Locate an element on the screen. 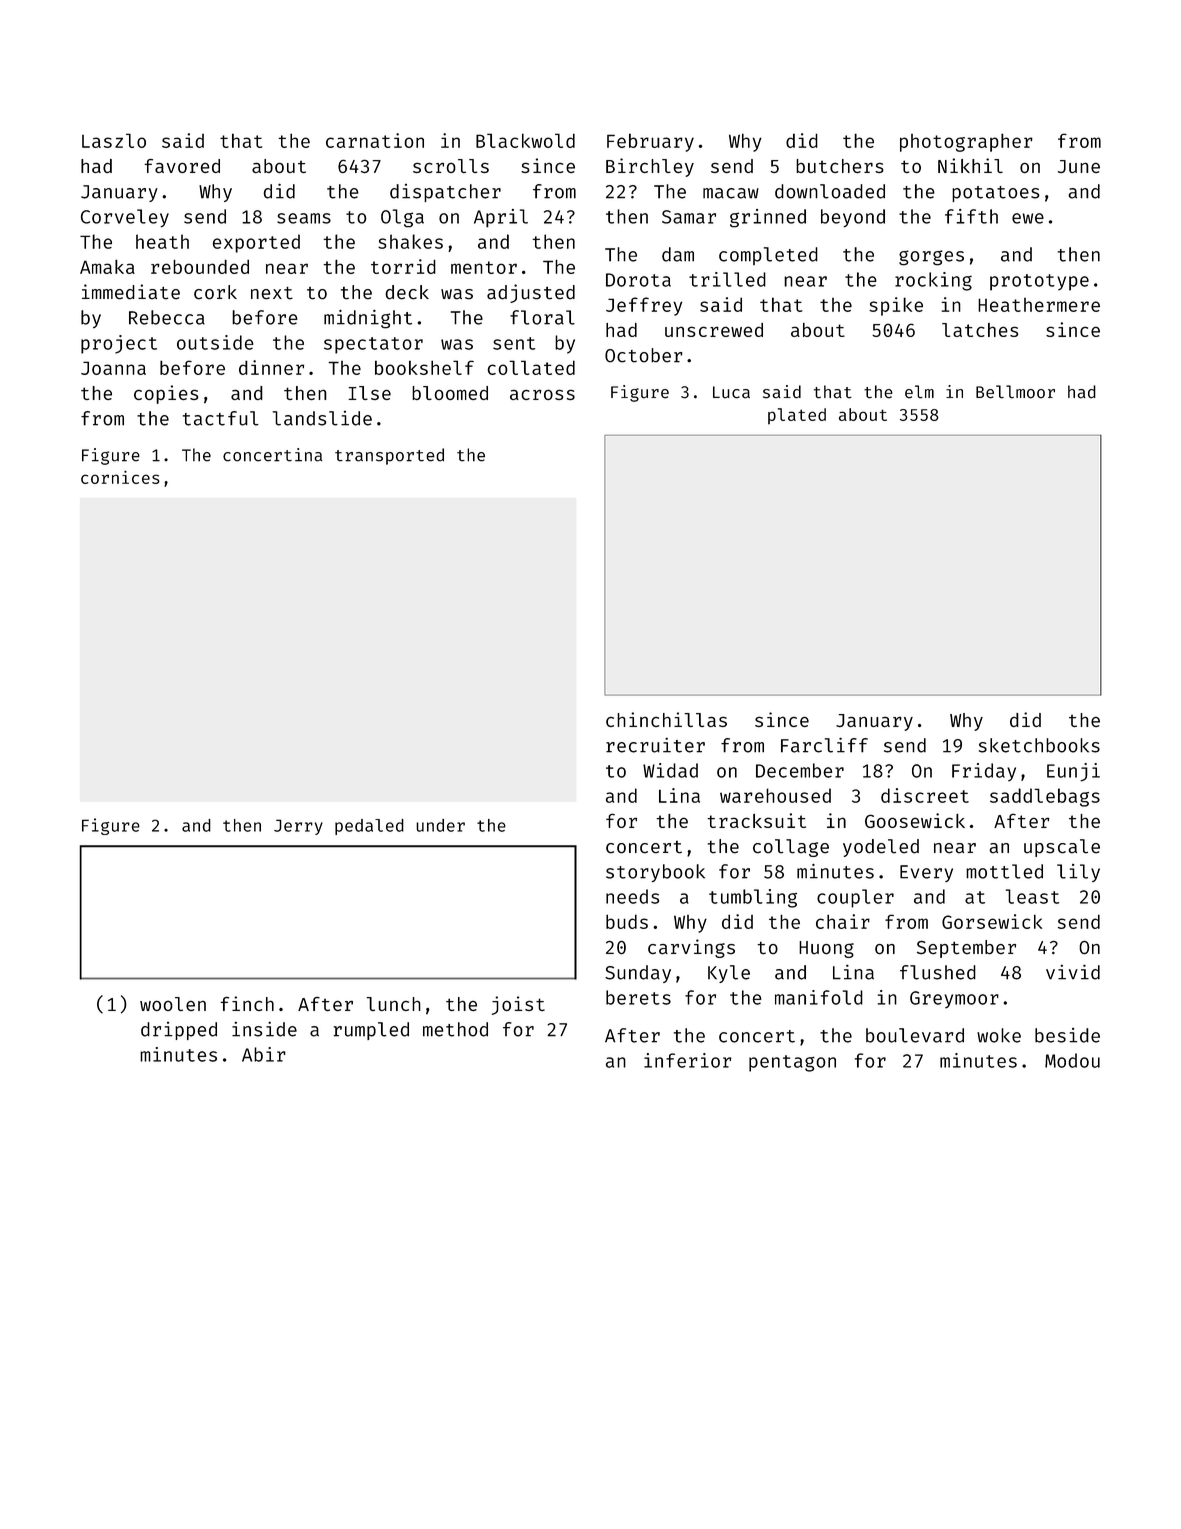 This screenshot has height=1529, width=1181. photographer is located at coordinates (966, 142).
